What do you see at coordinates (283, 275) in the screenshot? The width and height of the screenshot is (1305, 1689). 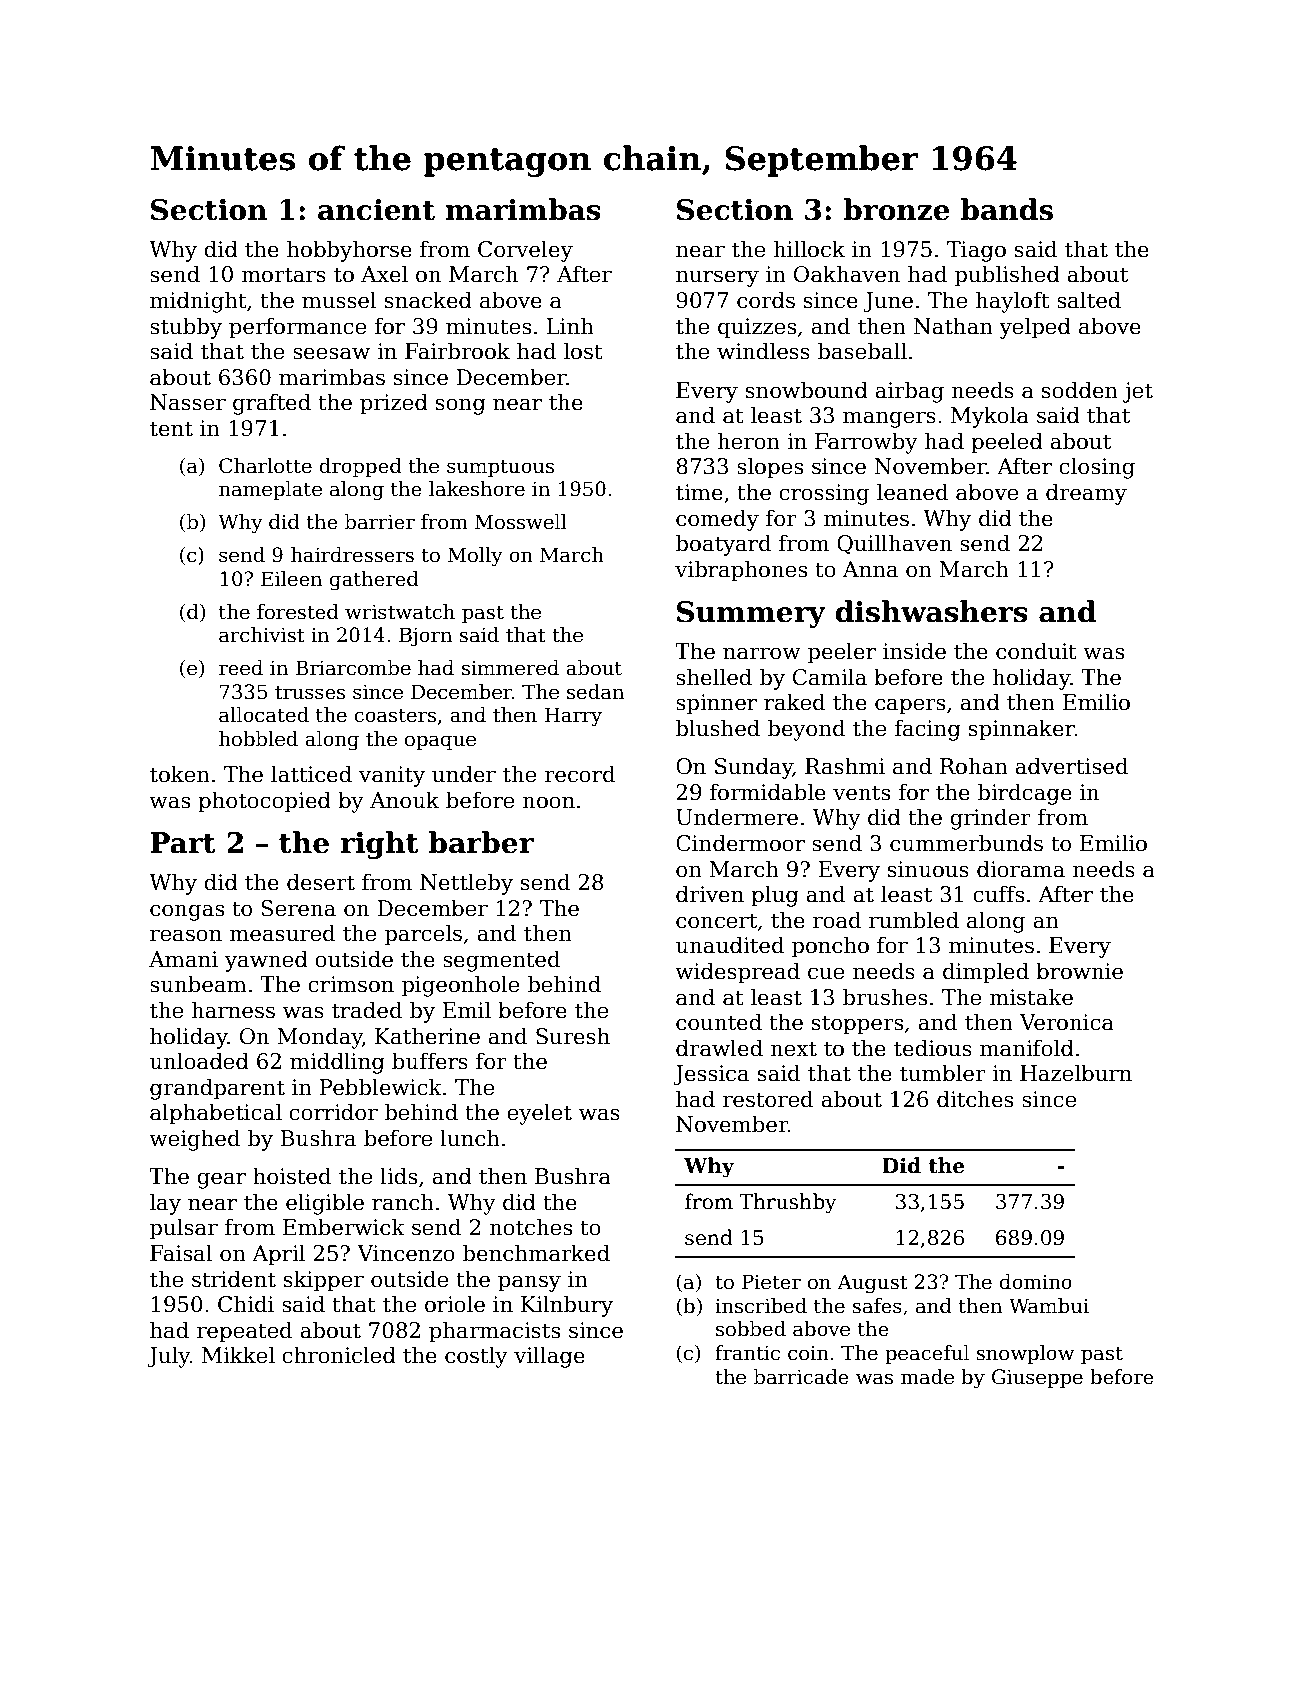 I see `mortars` at bounding box center [283, 275].
